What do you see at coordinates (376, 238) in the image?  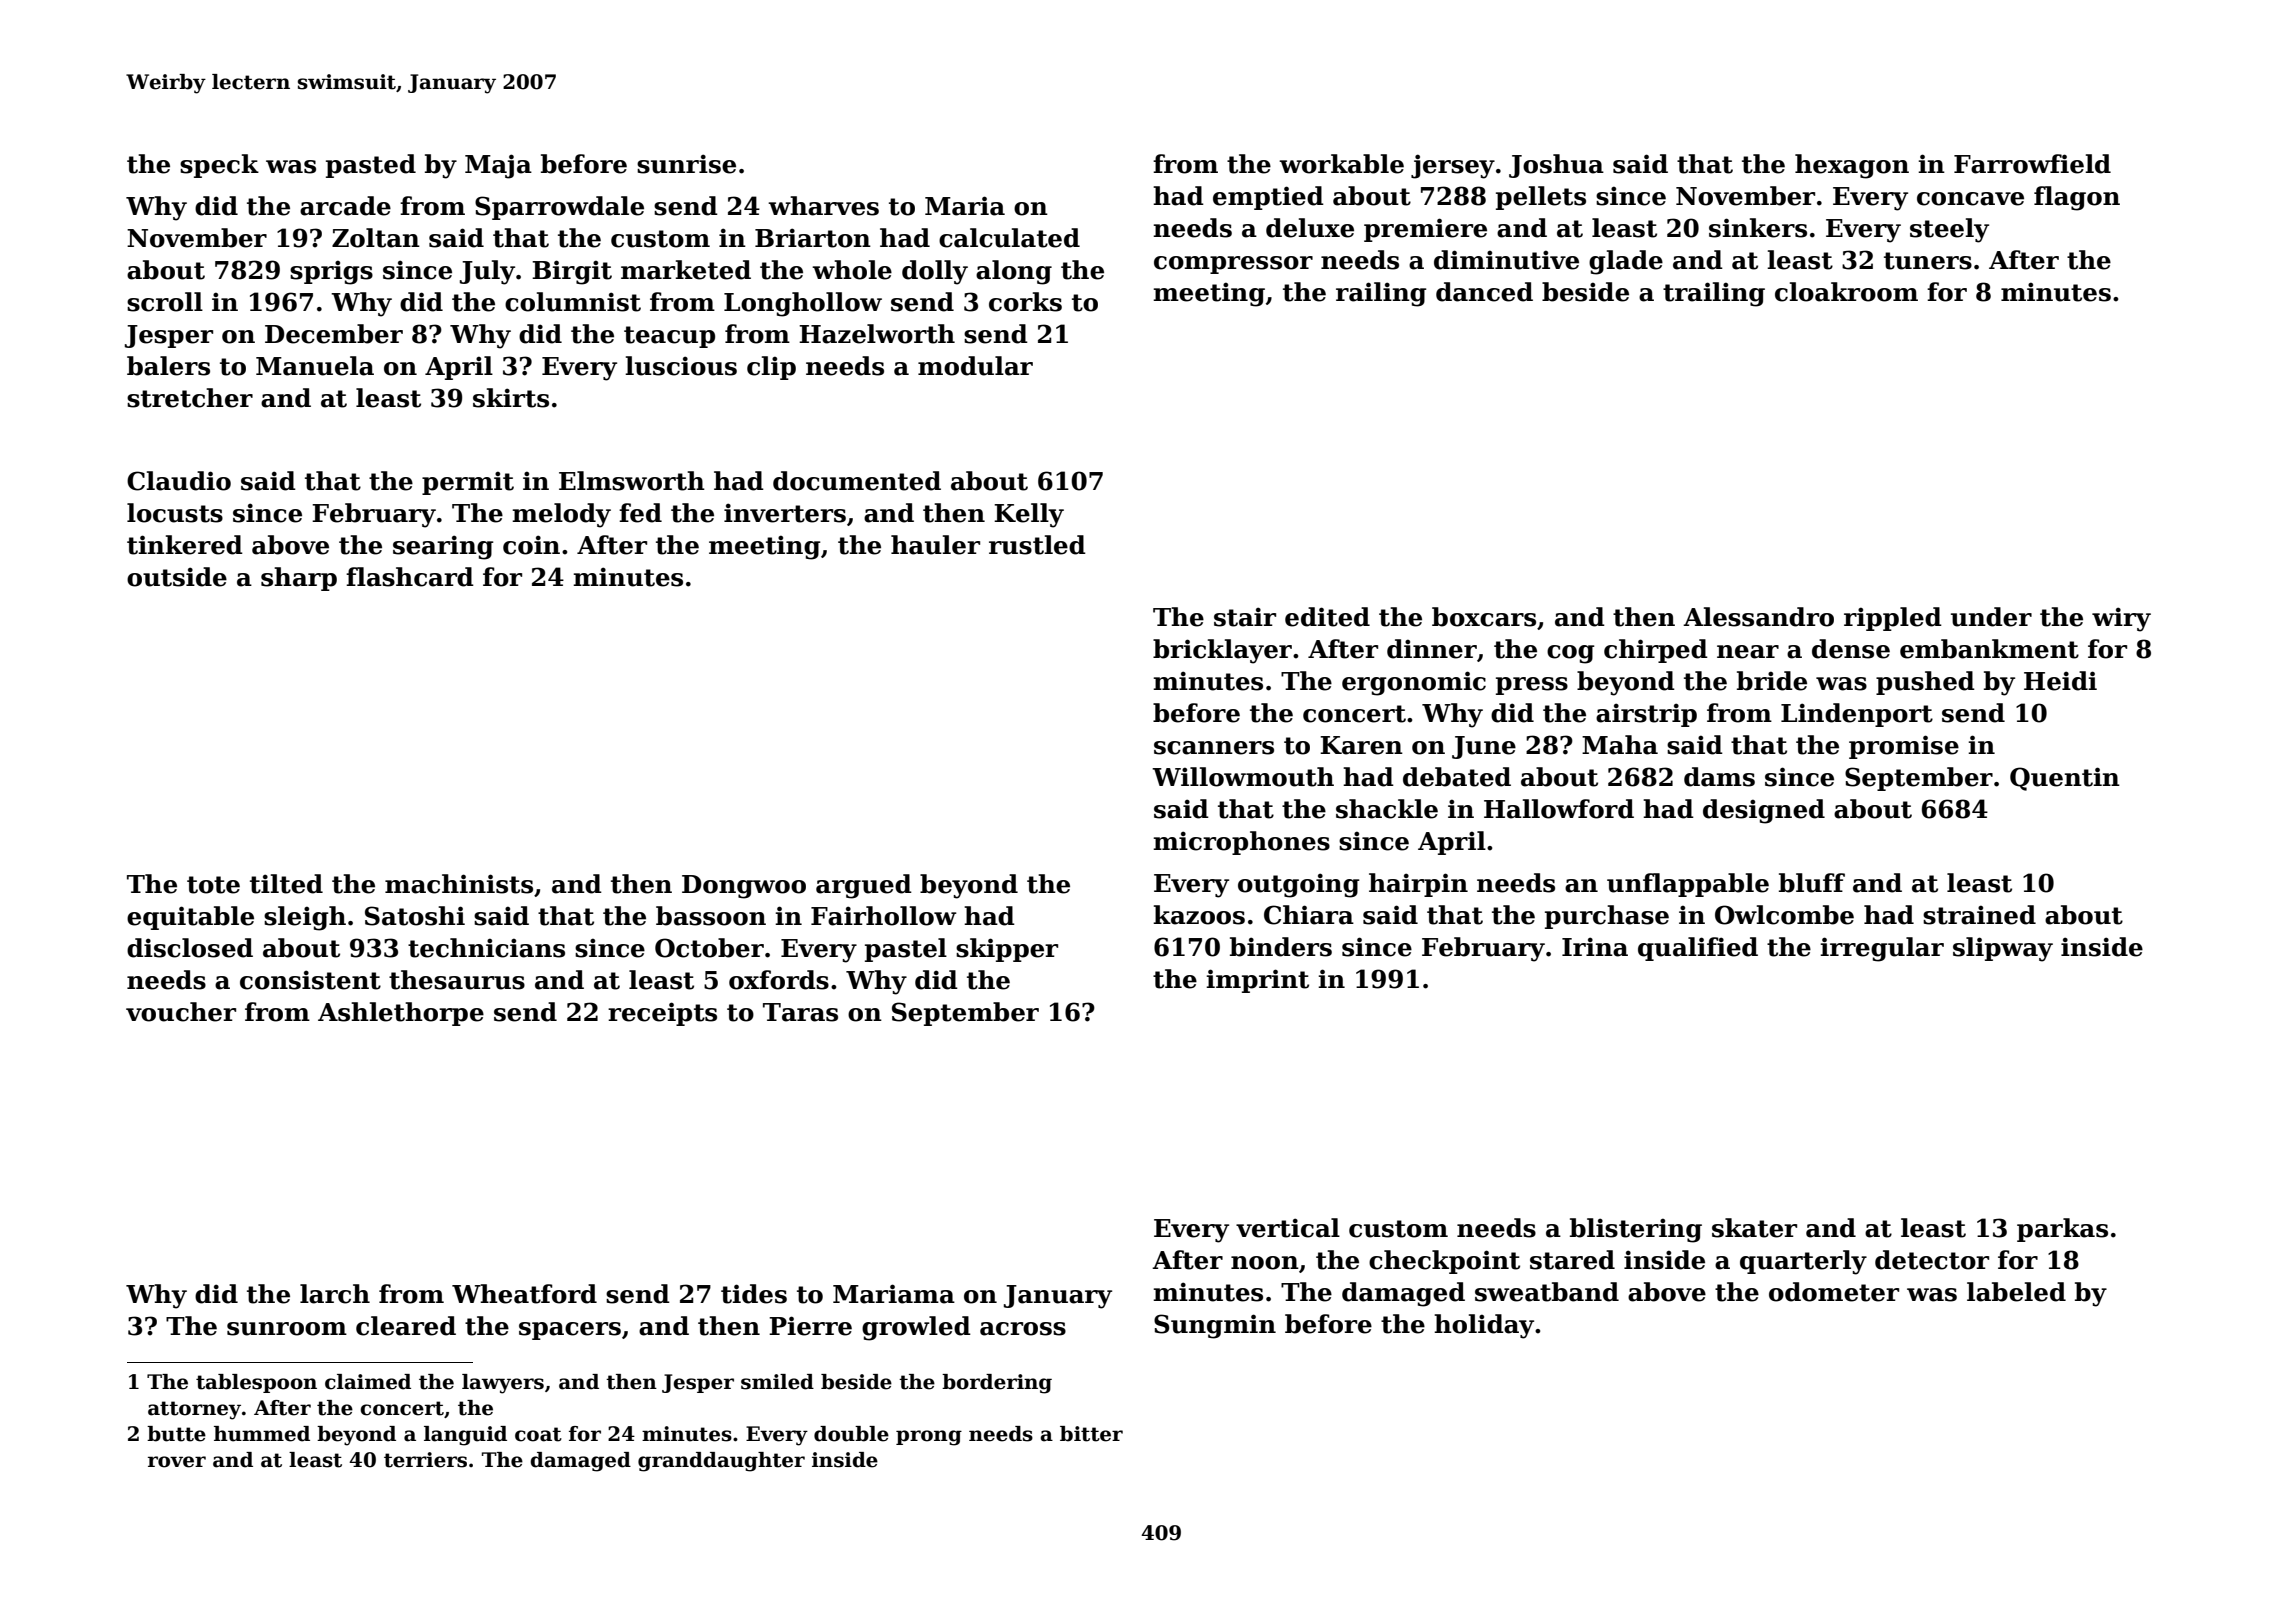 I see `Zoltan` at bounding box center [376, 238].
